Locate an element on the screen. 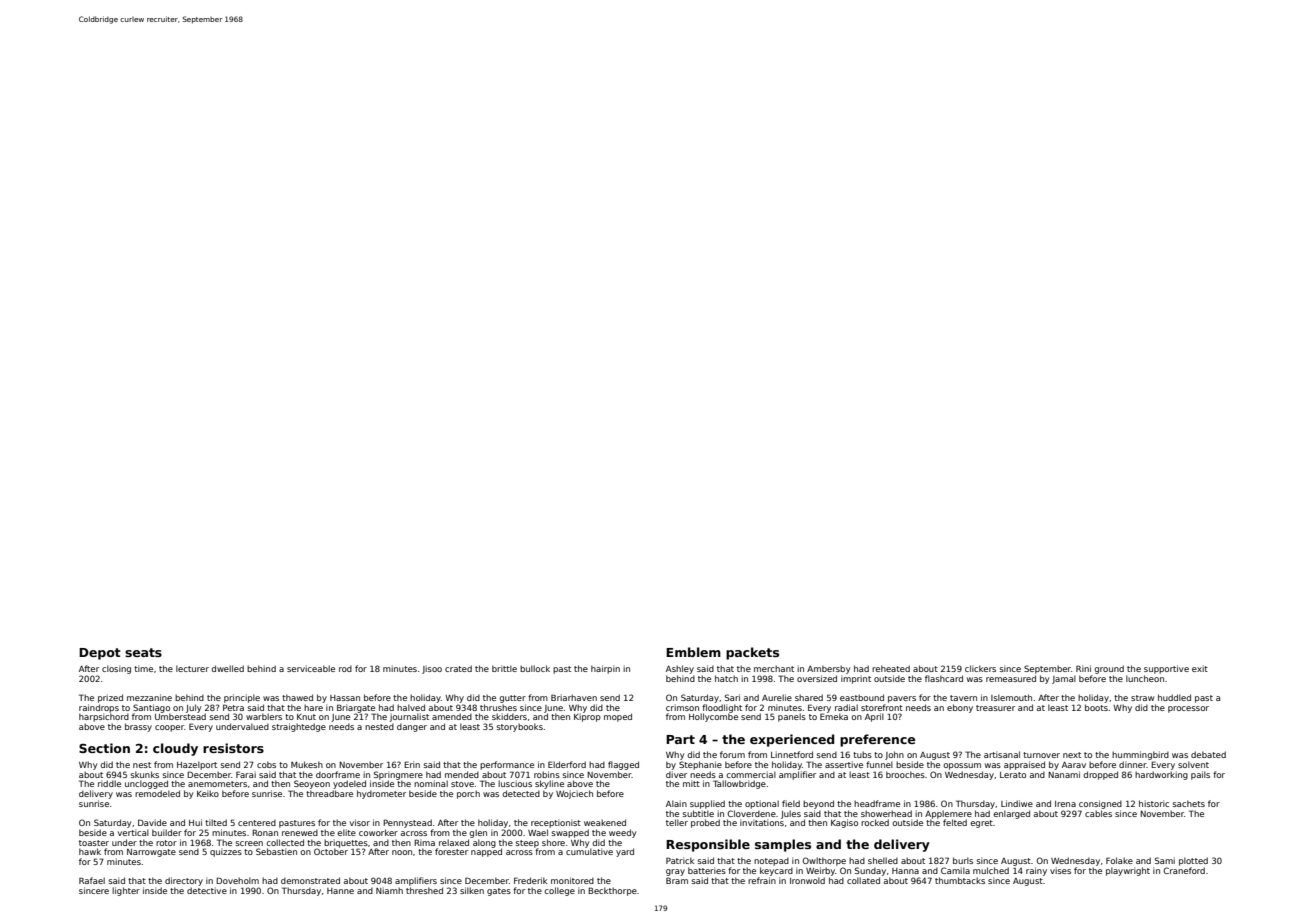 This screenshot has width=1308, height=924. boots is located at coordinates (1096, 707).
